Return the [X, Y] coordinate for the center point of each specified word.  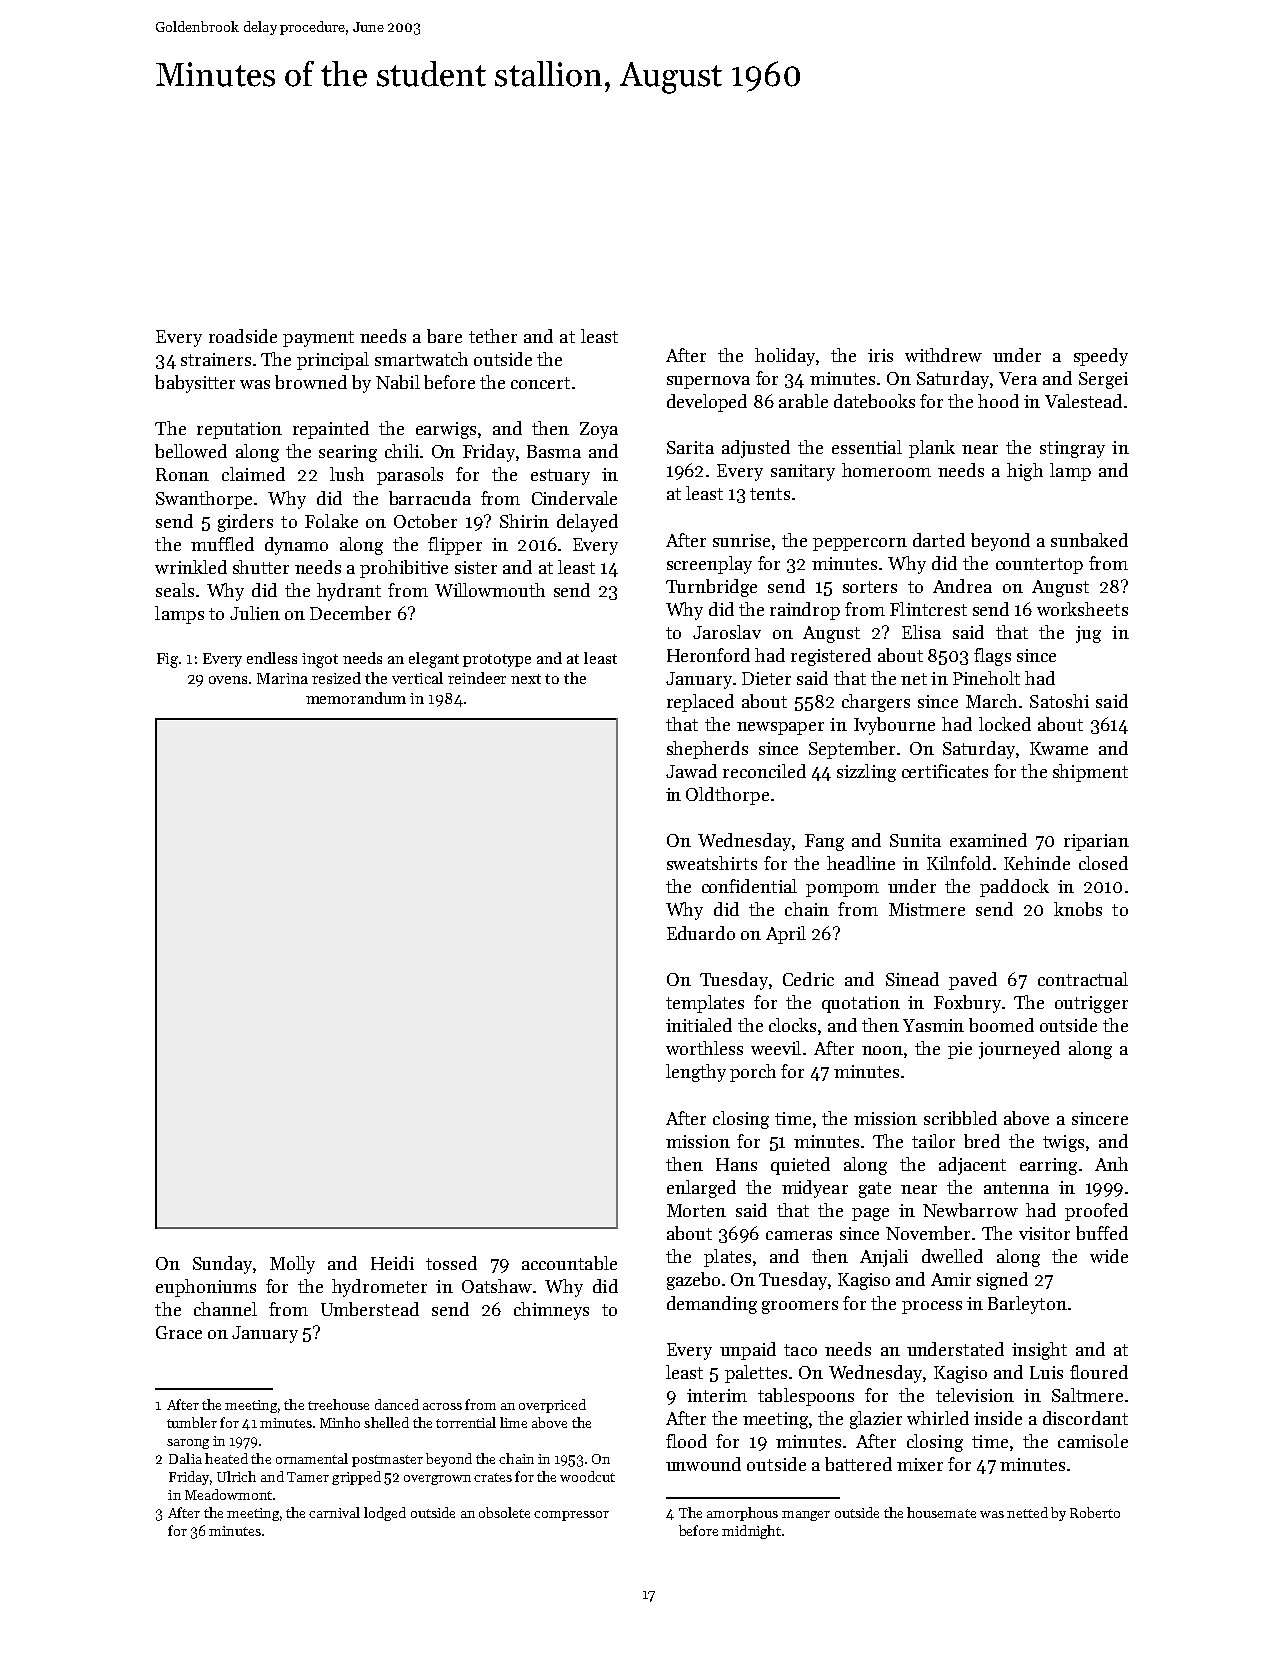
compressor [571, 1516]
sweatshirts [712, 863]
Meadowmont [228, 1494]
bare [444, 336]
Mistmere [927, 909]
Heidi [392, 1263]
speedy [1101, 357]
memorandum [356, 698]
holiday [785, 357]
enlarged [701, 1189]
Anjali [884, 1258]
